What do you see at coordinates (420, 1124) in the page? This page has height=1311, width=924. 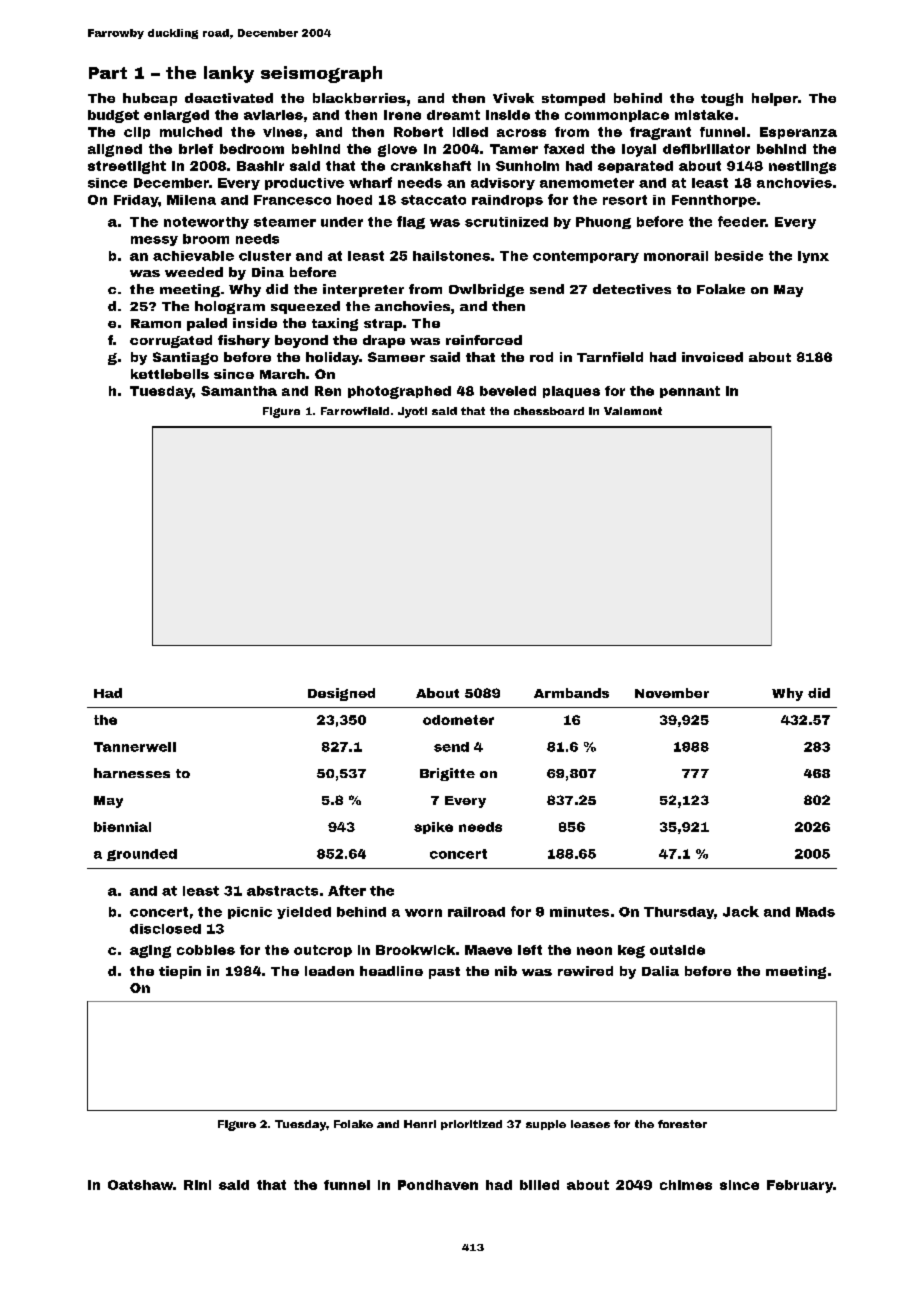 I see `Henri` at bounding box center [420, 1124].
